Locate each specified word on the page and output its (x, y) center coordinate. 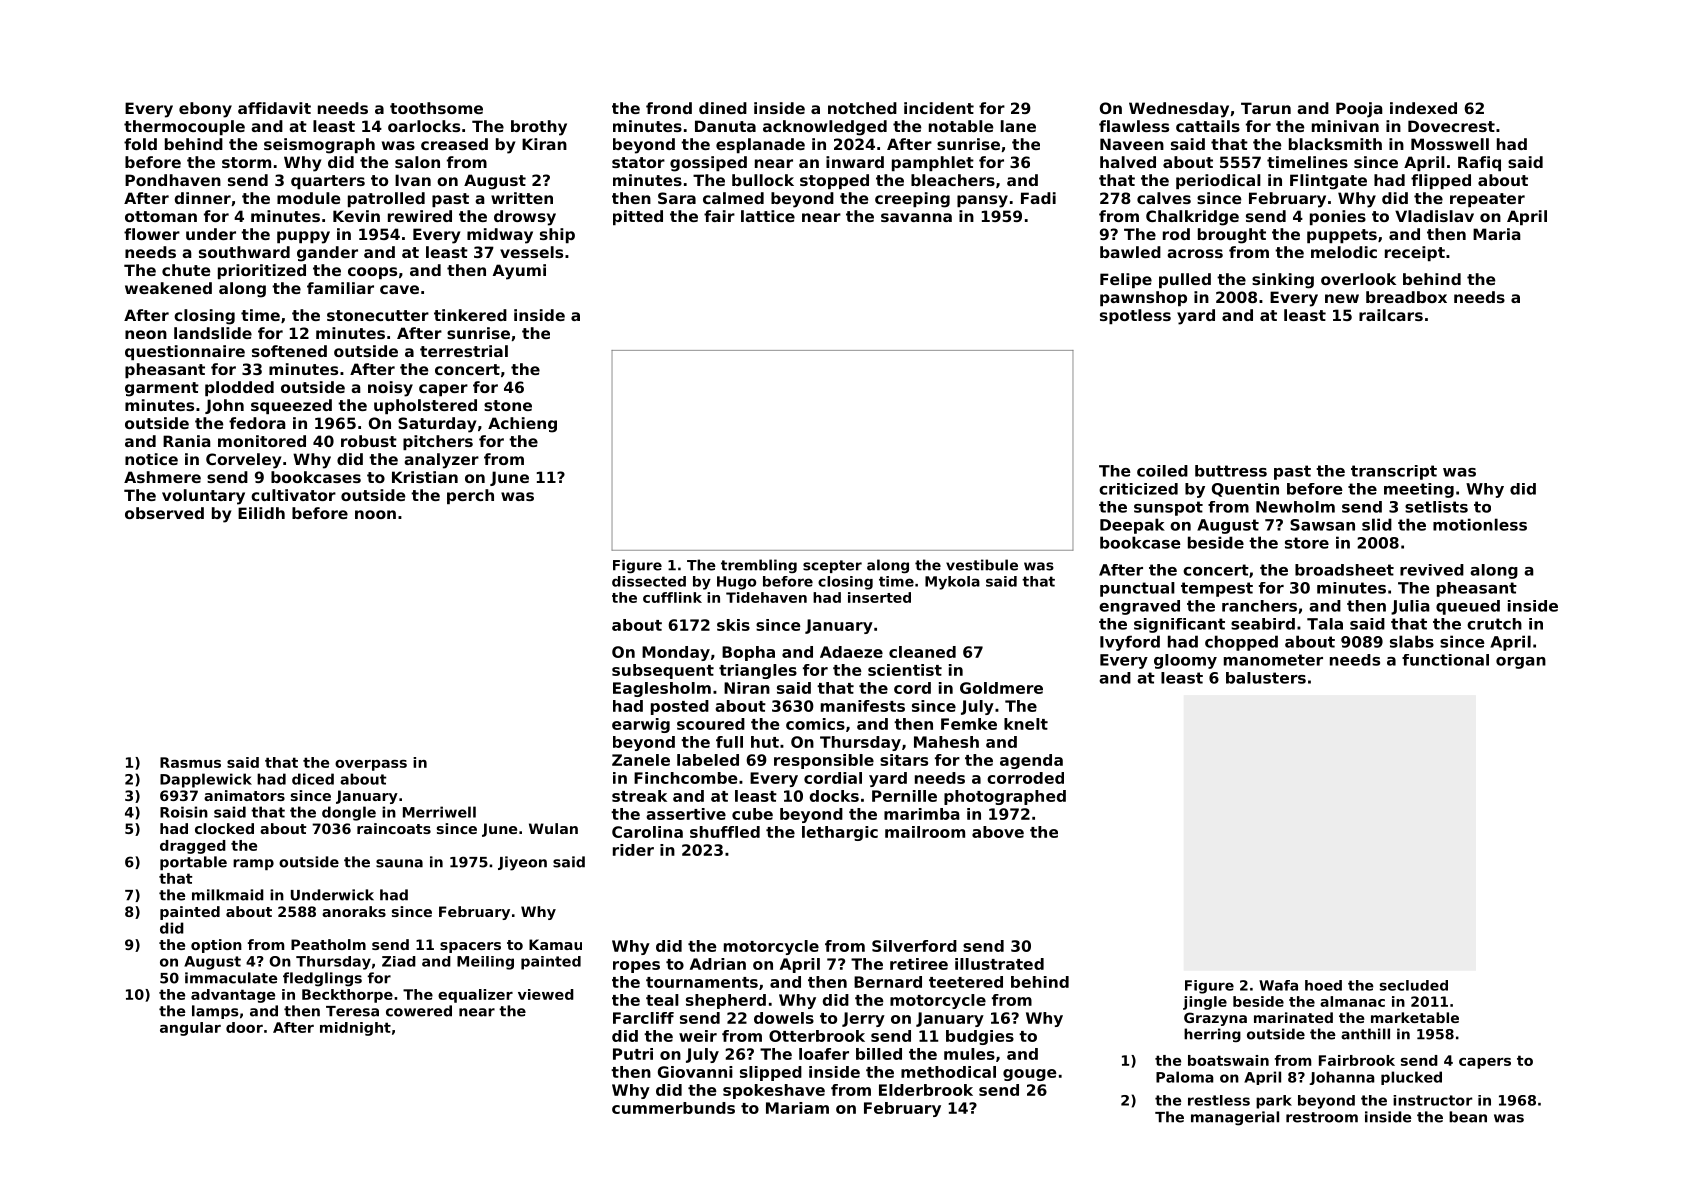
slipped (771, 1073)
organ (1521, 663)
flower (152, 234)
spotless (1135, 316)
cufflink (672, 597)
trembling (759, 566)
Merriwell (439, 812)
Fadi (1038, 198)
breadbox (1406, 297)
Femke (969, 724)
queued (1468, 607)
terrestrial (464, 351)
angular (190, 1029)
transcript (1394, 472)
